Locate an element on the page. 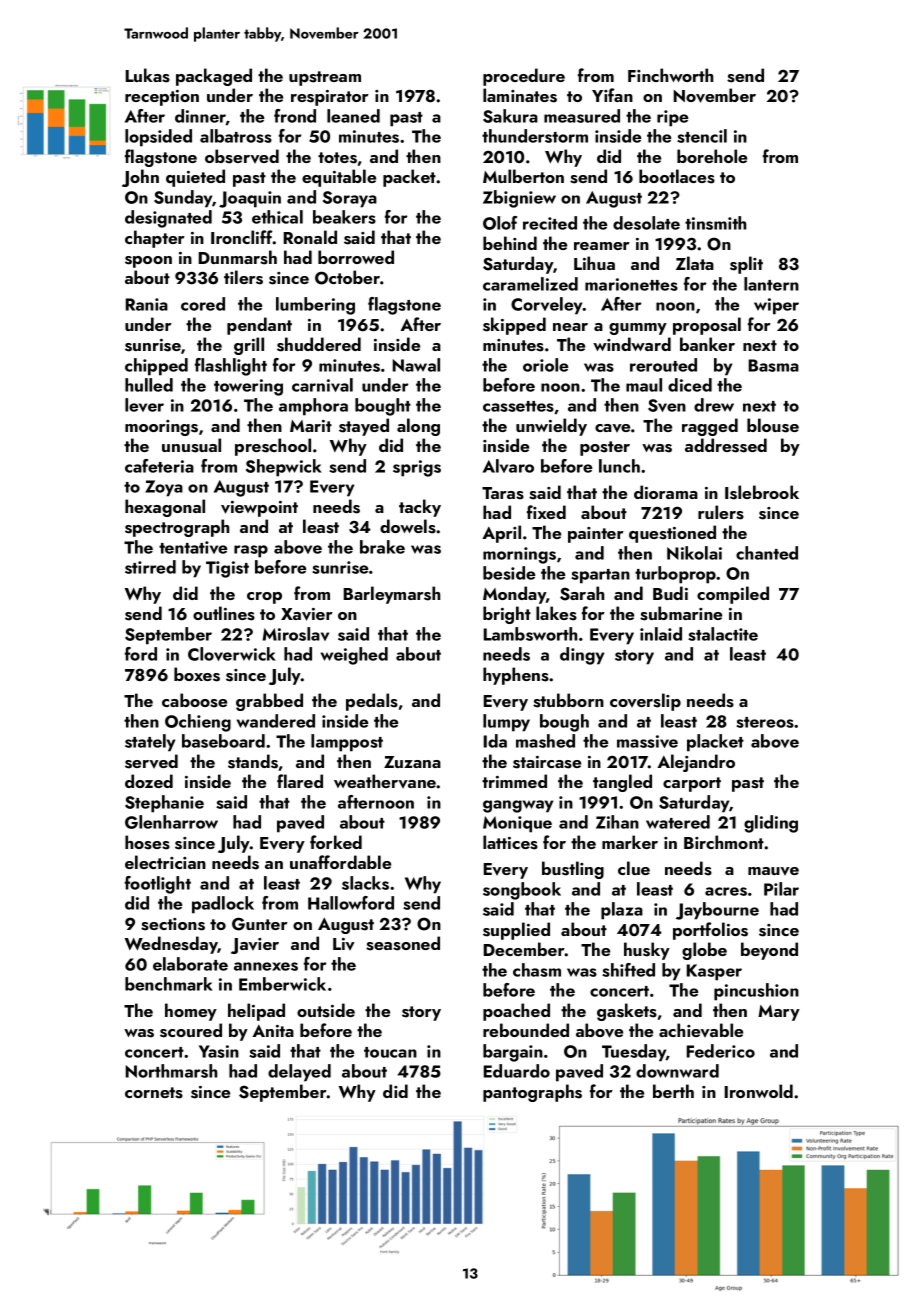 The height and width of the document is (1314, 924). stalactite is located at coordinates (723, 634).
